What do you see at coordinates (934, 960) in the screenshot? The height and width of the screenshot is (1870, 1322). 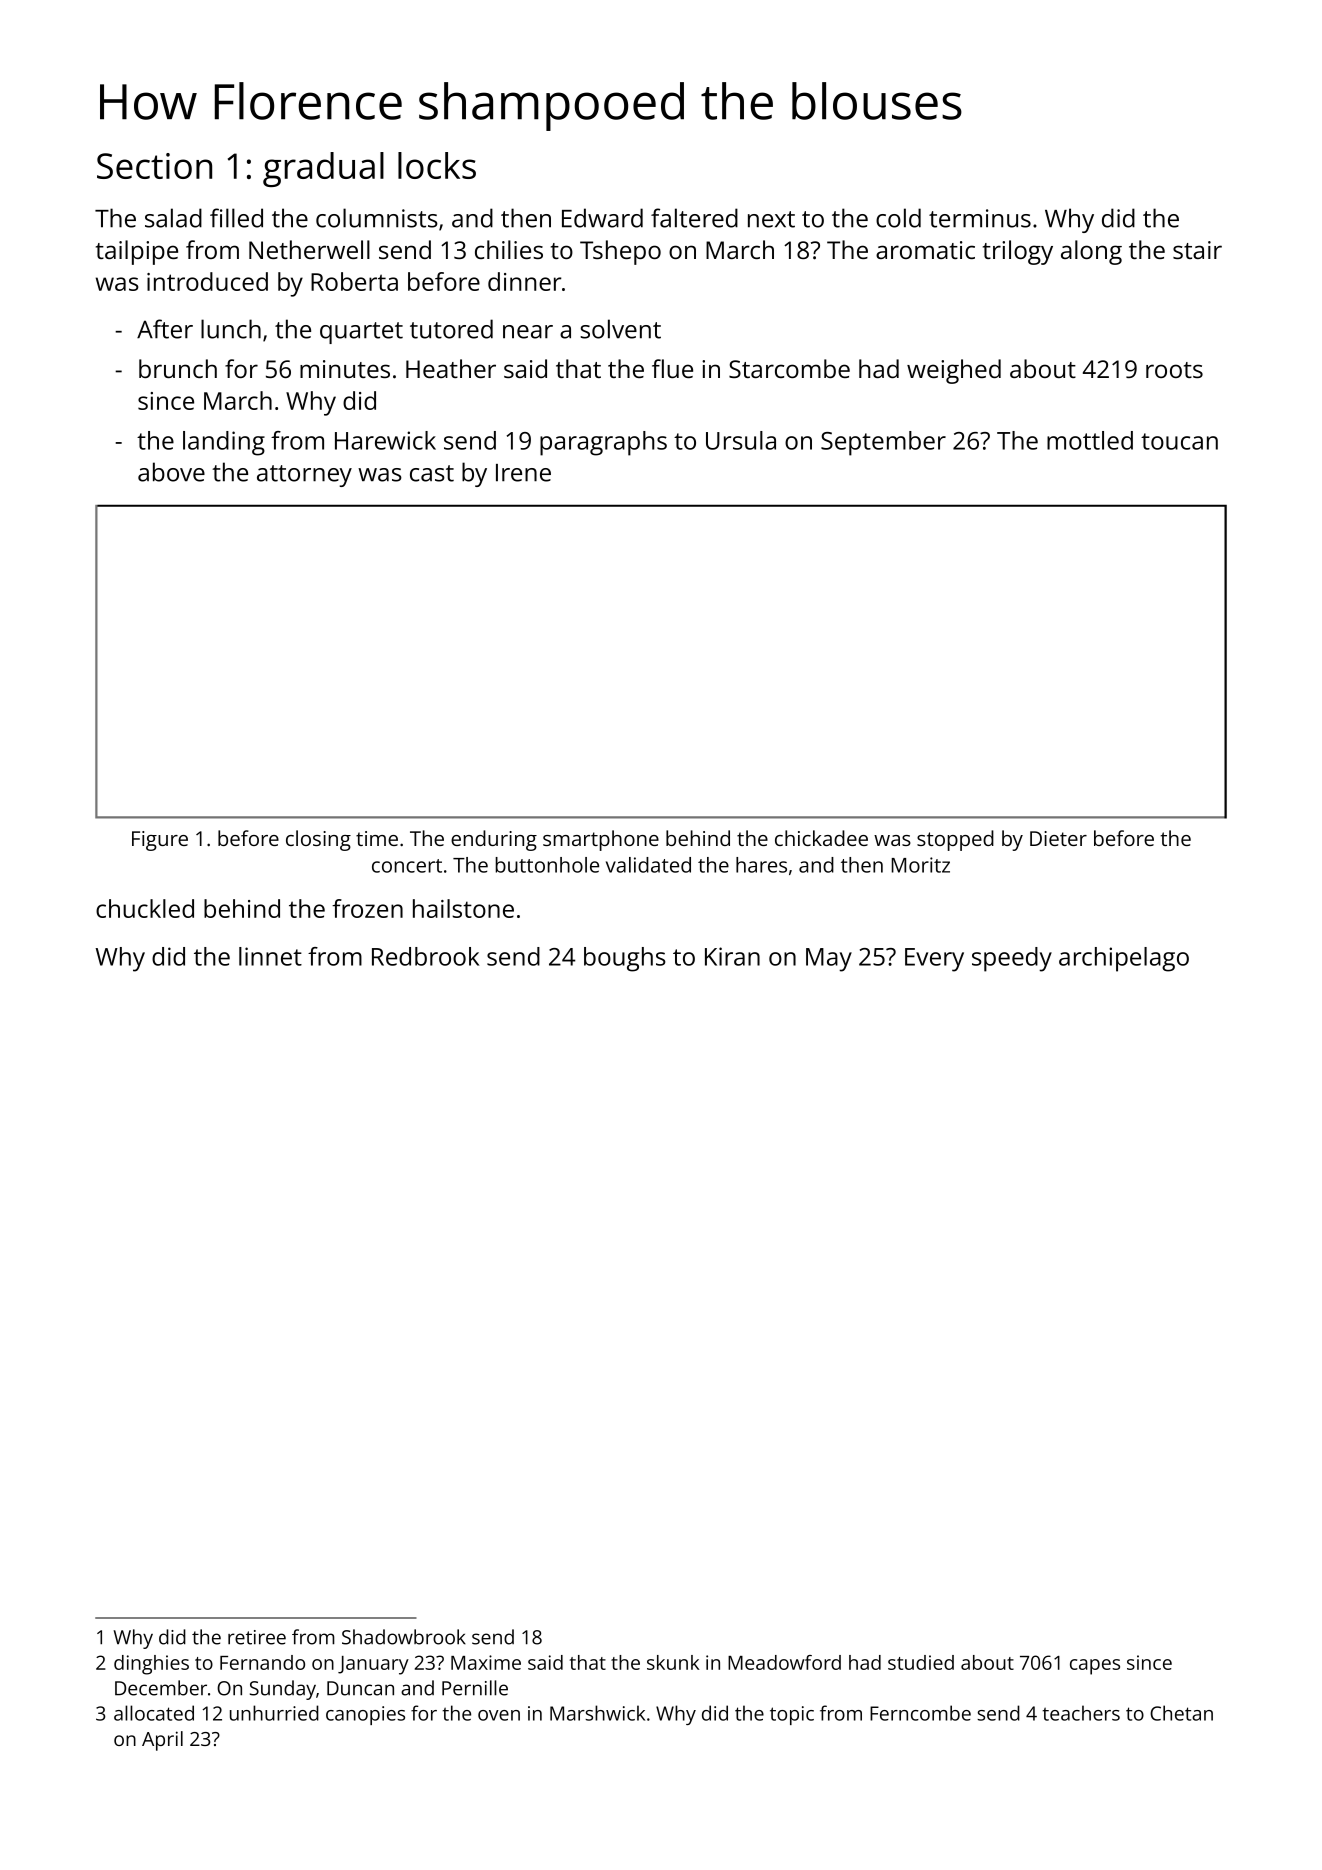 I see `Every` at bounding box center [934, 960].
